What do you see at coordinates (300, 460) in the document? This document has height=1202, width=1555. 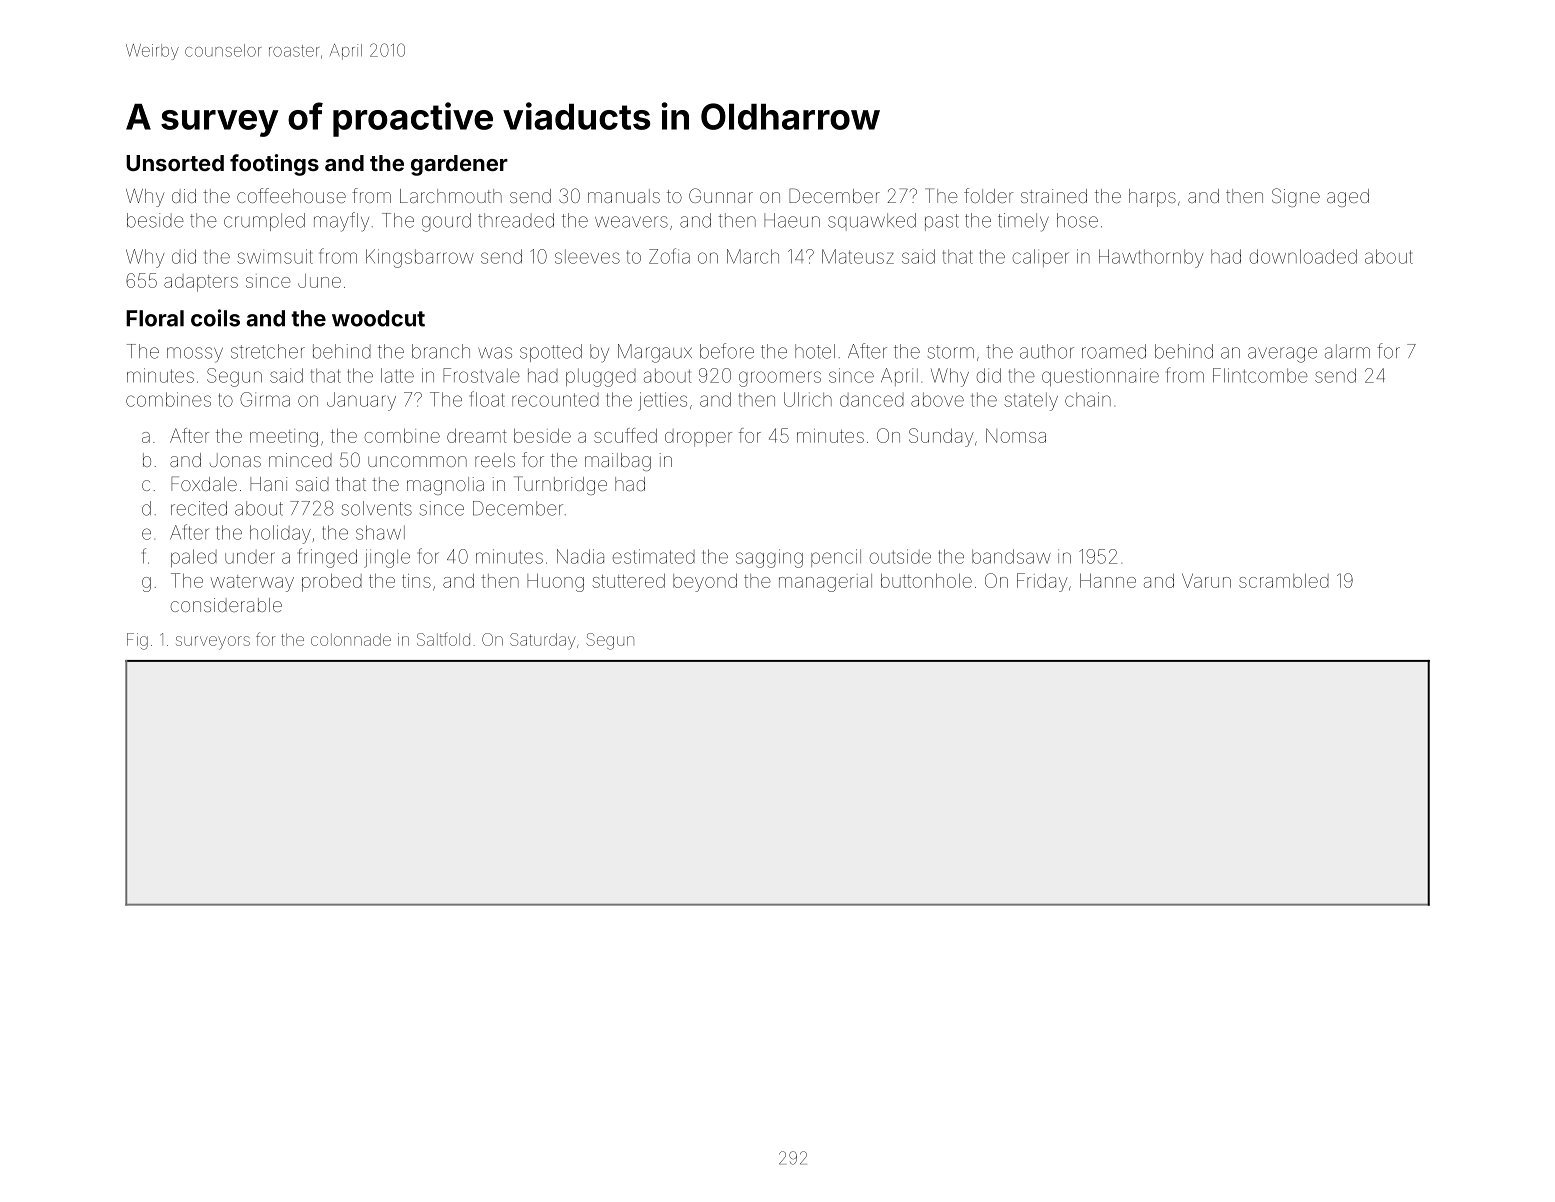 I see `minced` at bounding box center [300, 460].
